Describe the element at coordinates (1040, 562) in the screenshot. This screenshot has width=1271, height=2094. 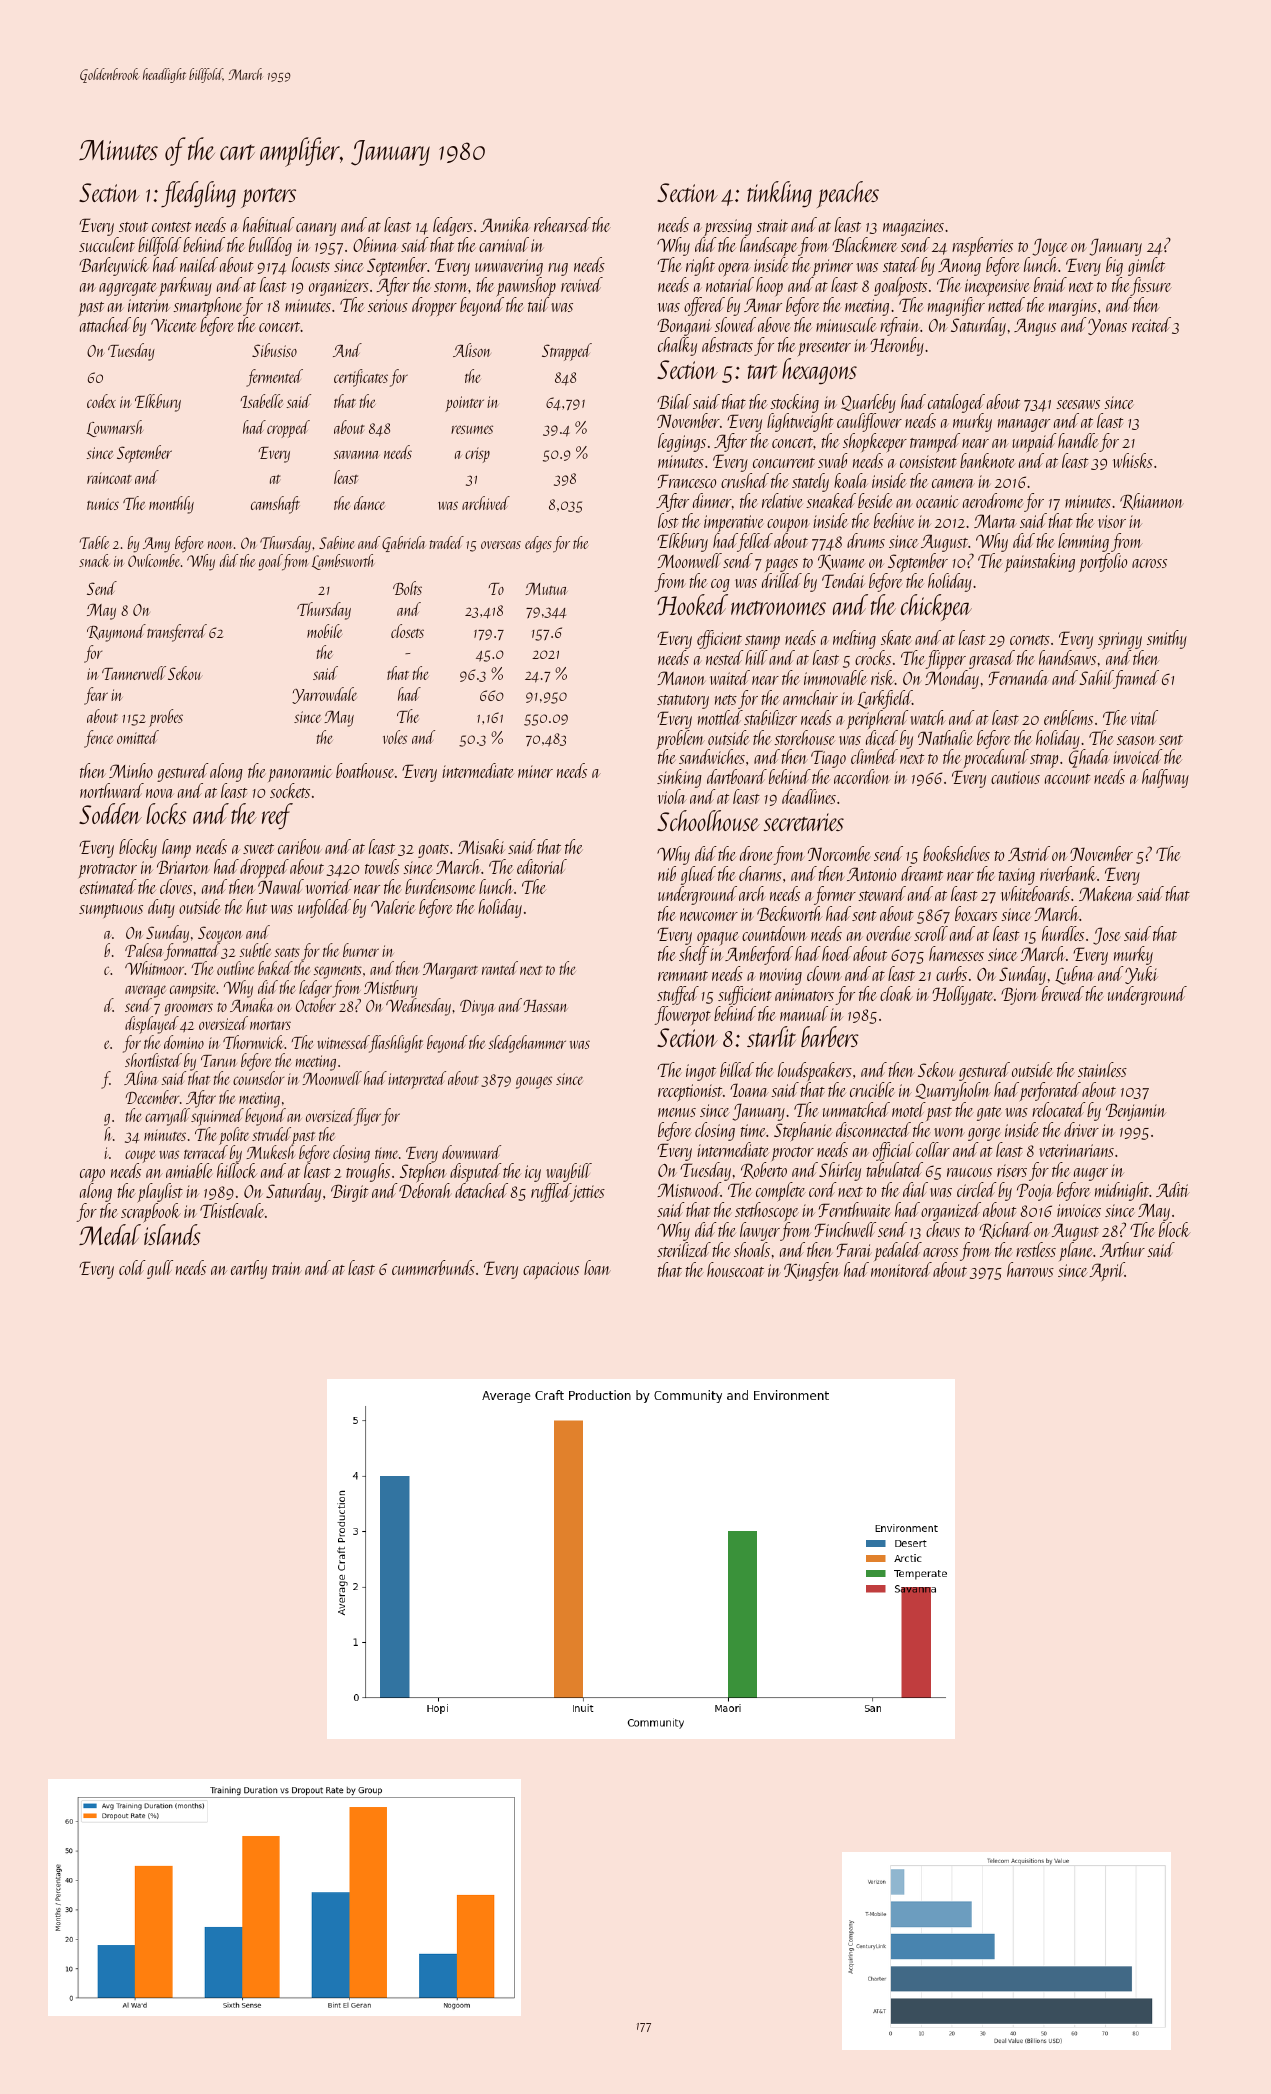
I see `painstaking` at that location.
